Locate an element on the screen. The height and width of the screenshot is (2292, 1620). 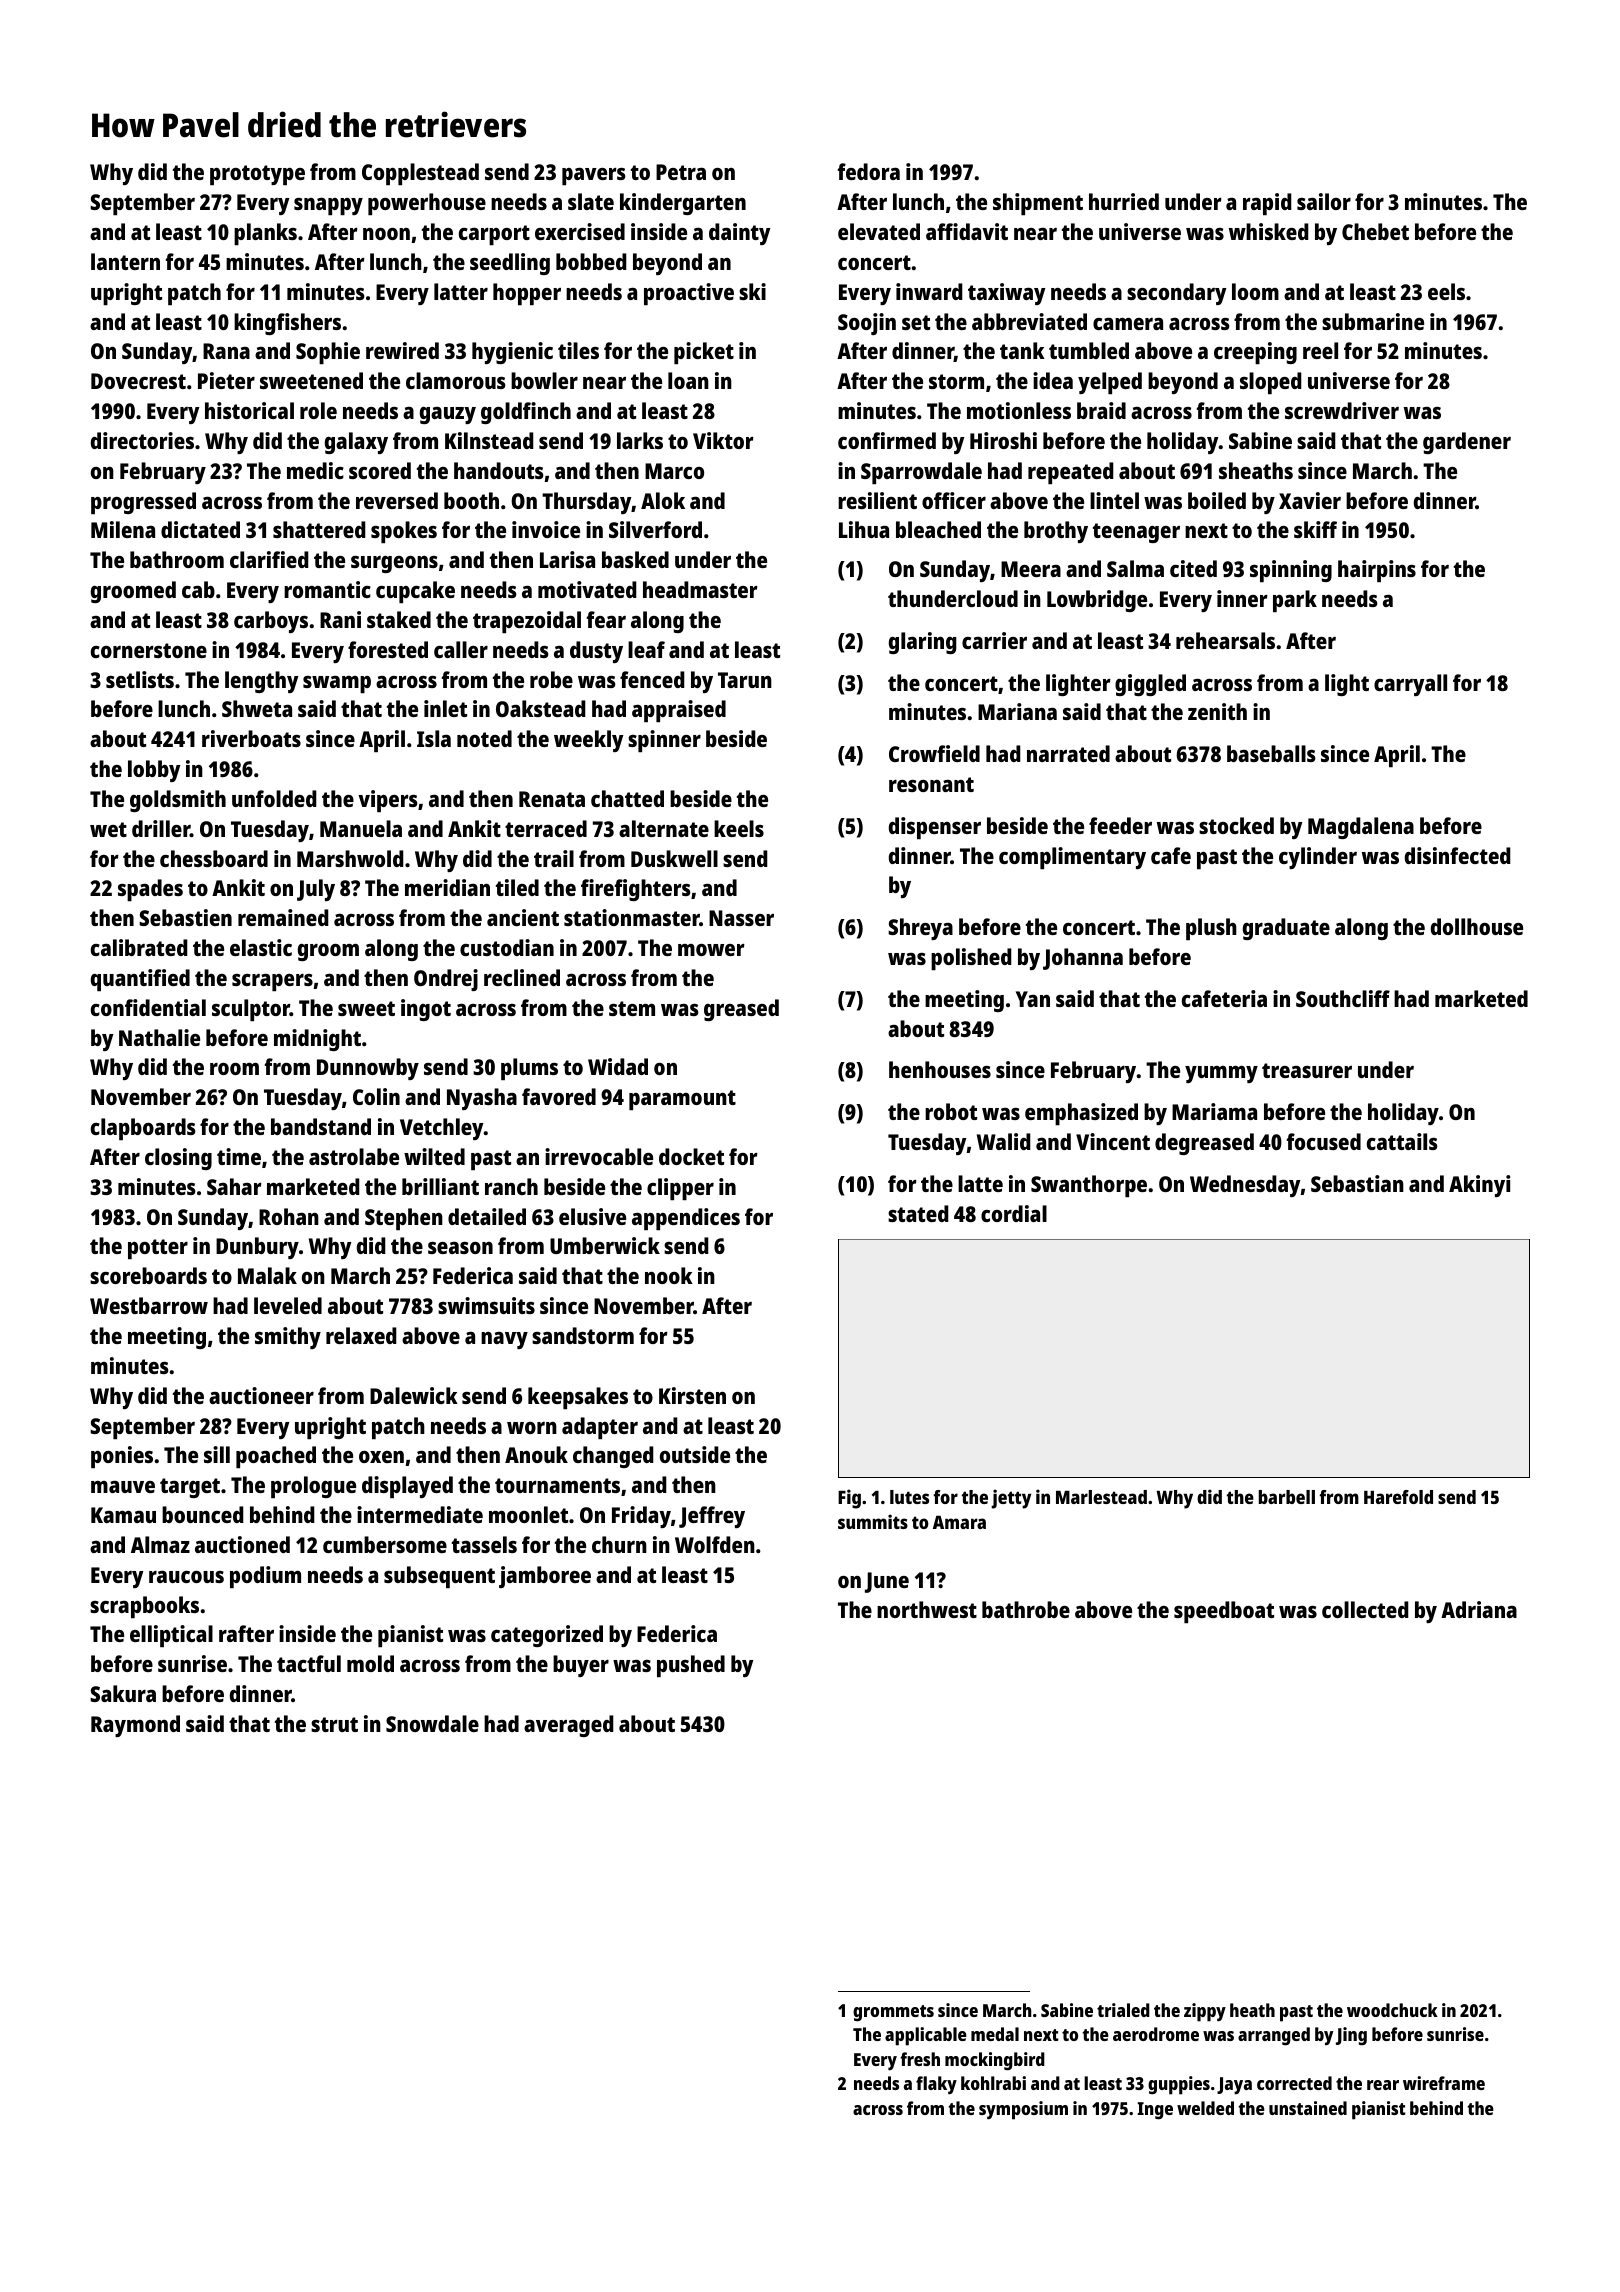
Rana is located at coordinates (226, 351).
